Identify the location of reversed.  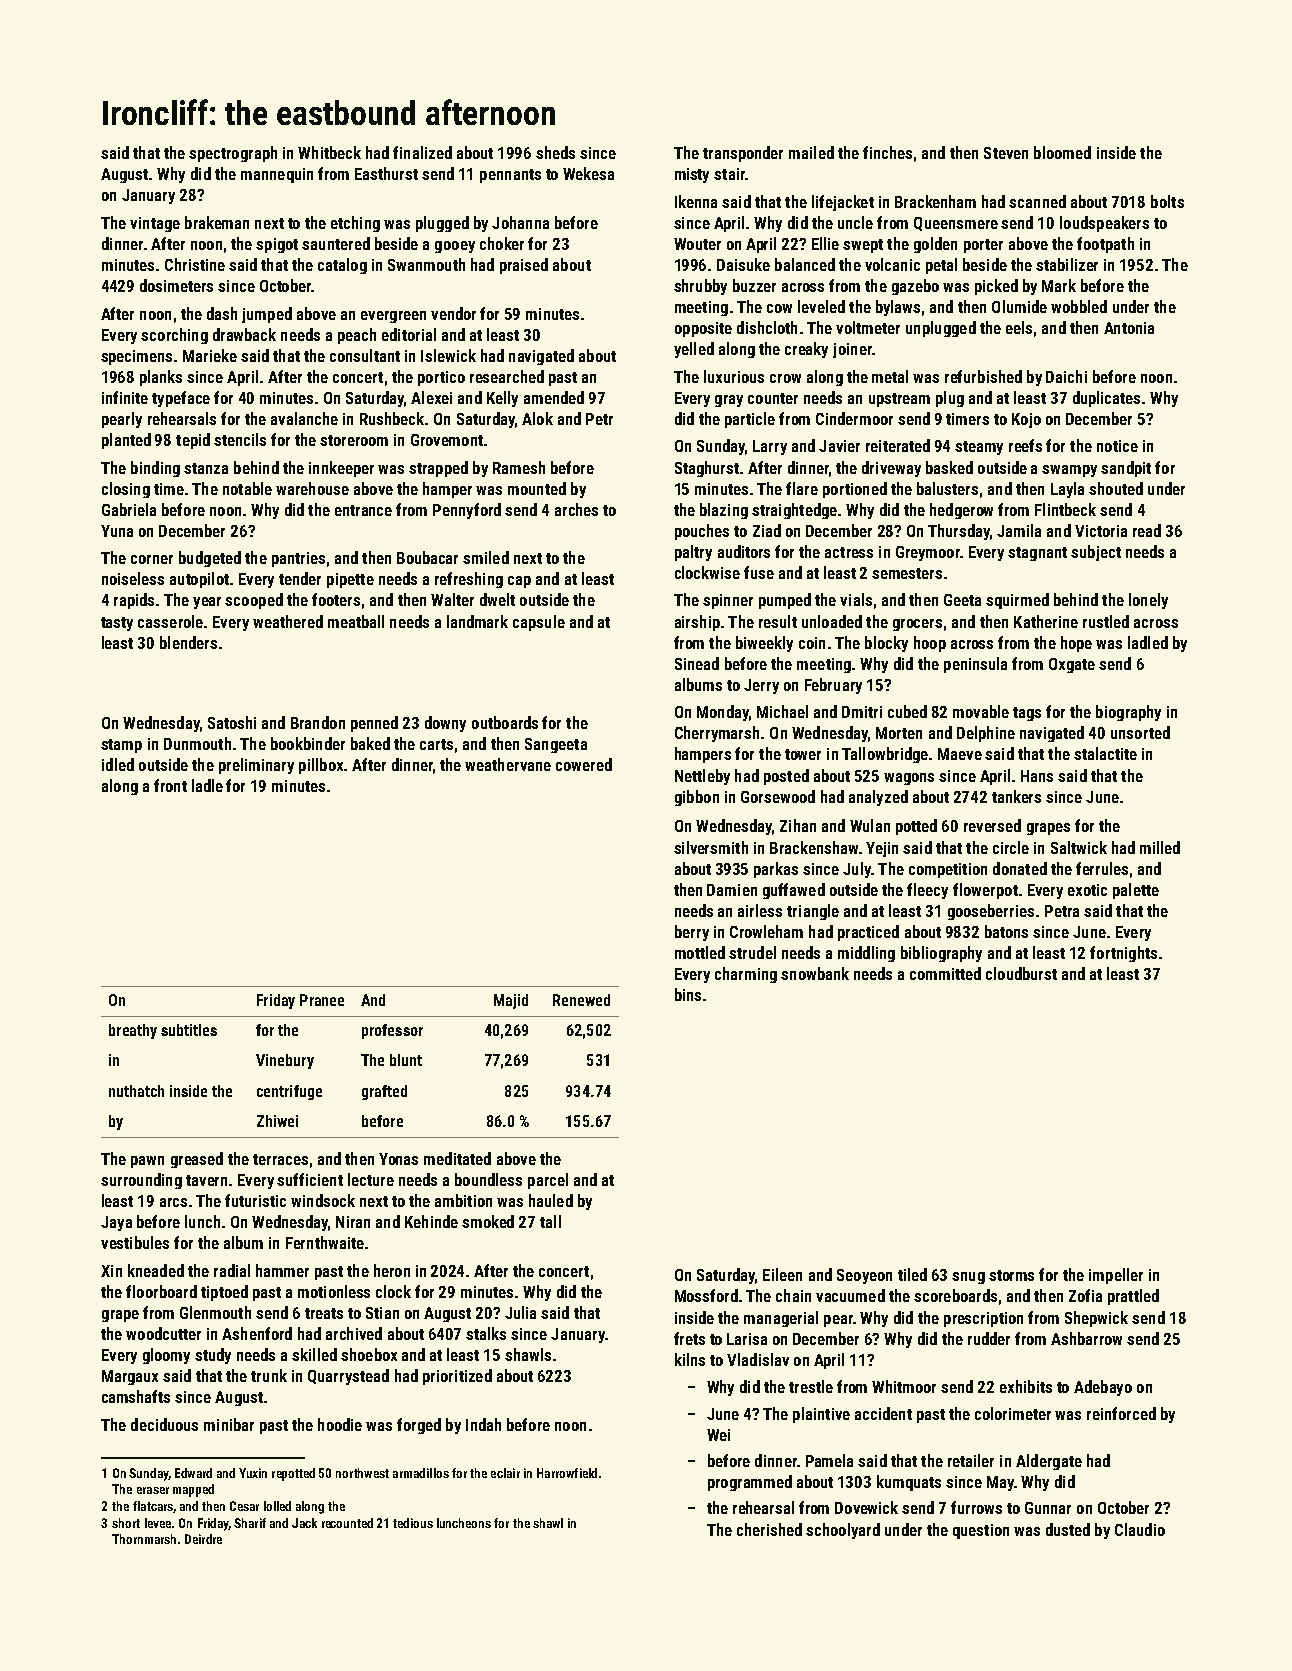
(992, 825).
